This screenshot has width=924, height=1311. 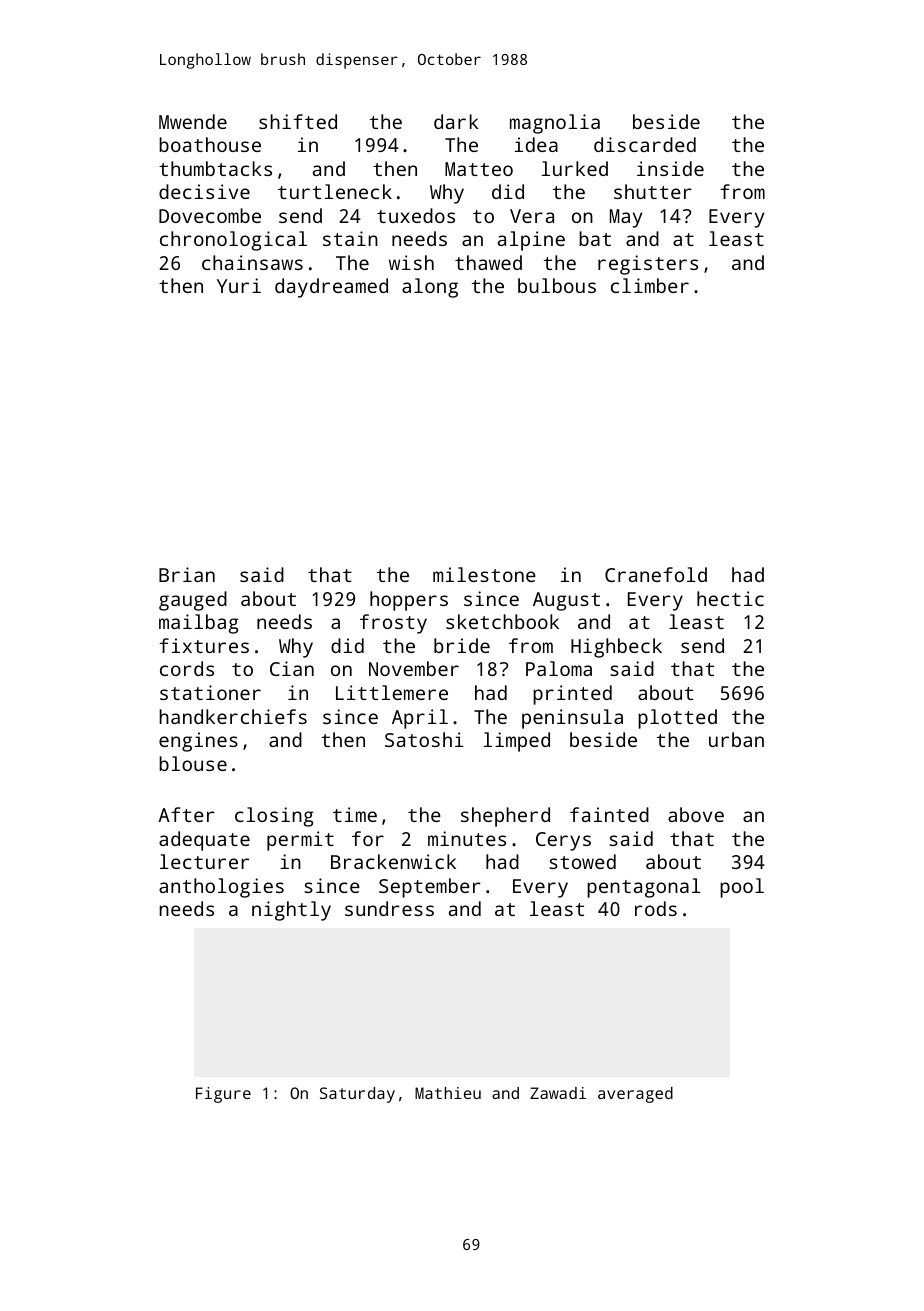 What do you see at coordinates (484, 574) in the screenshot?
I see `milestone` at bounding box center [484, 574].
